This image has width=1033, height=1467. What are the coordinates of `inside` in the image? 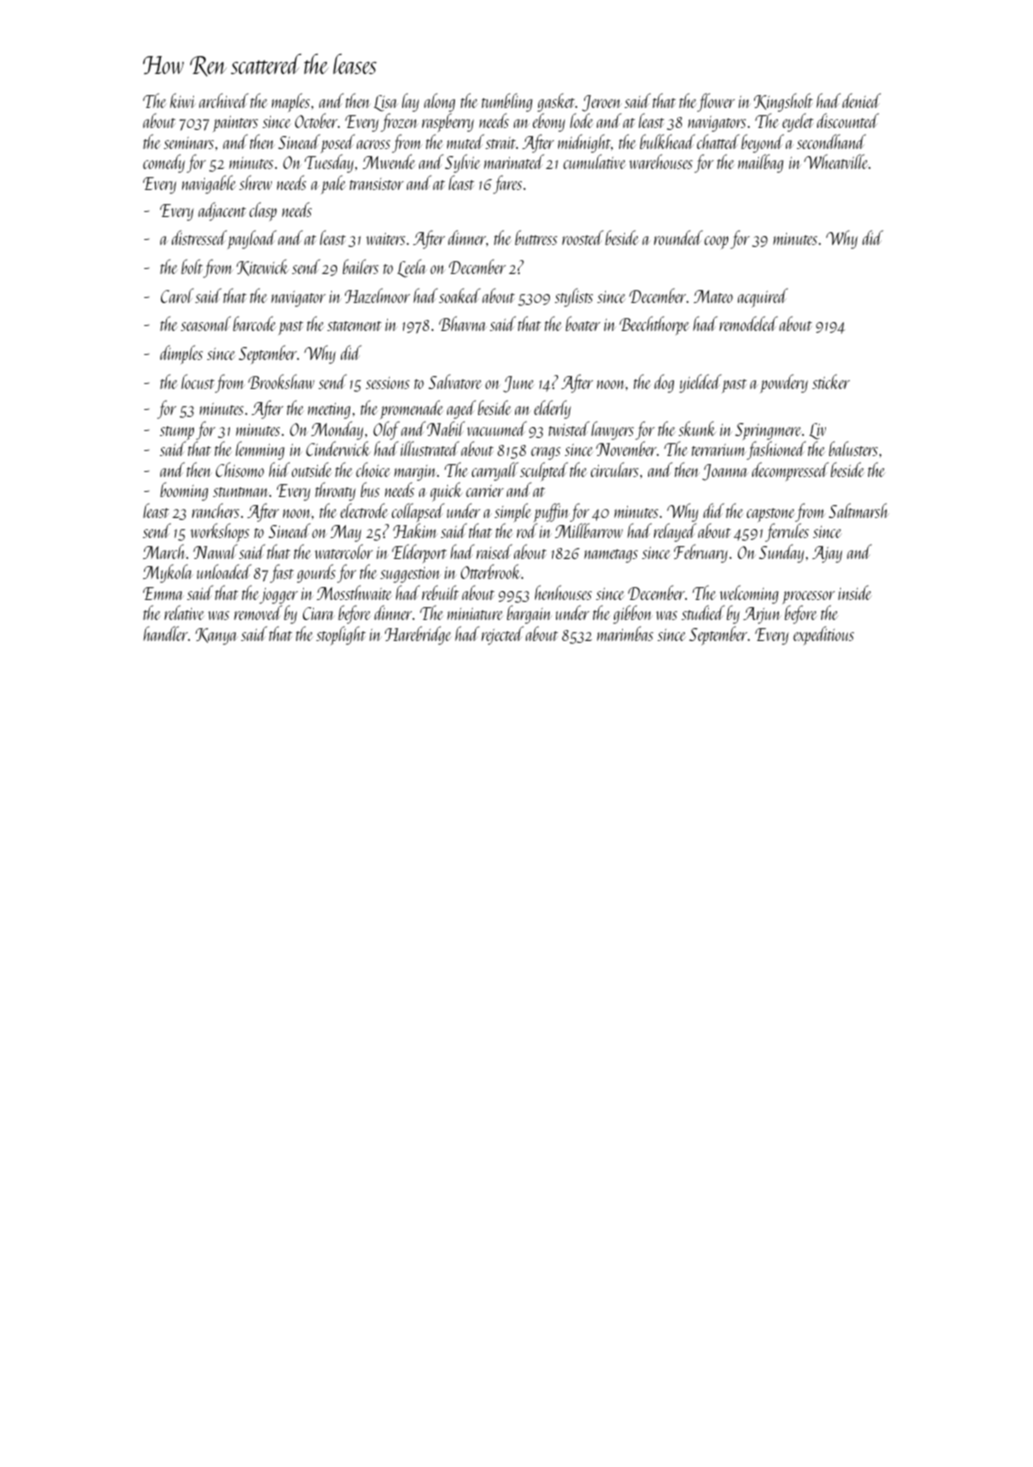 It's located at (854, 592).
